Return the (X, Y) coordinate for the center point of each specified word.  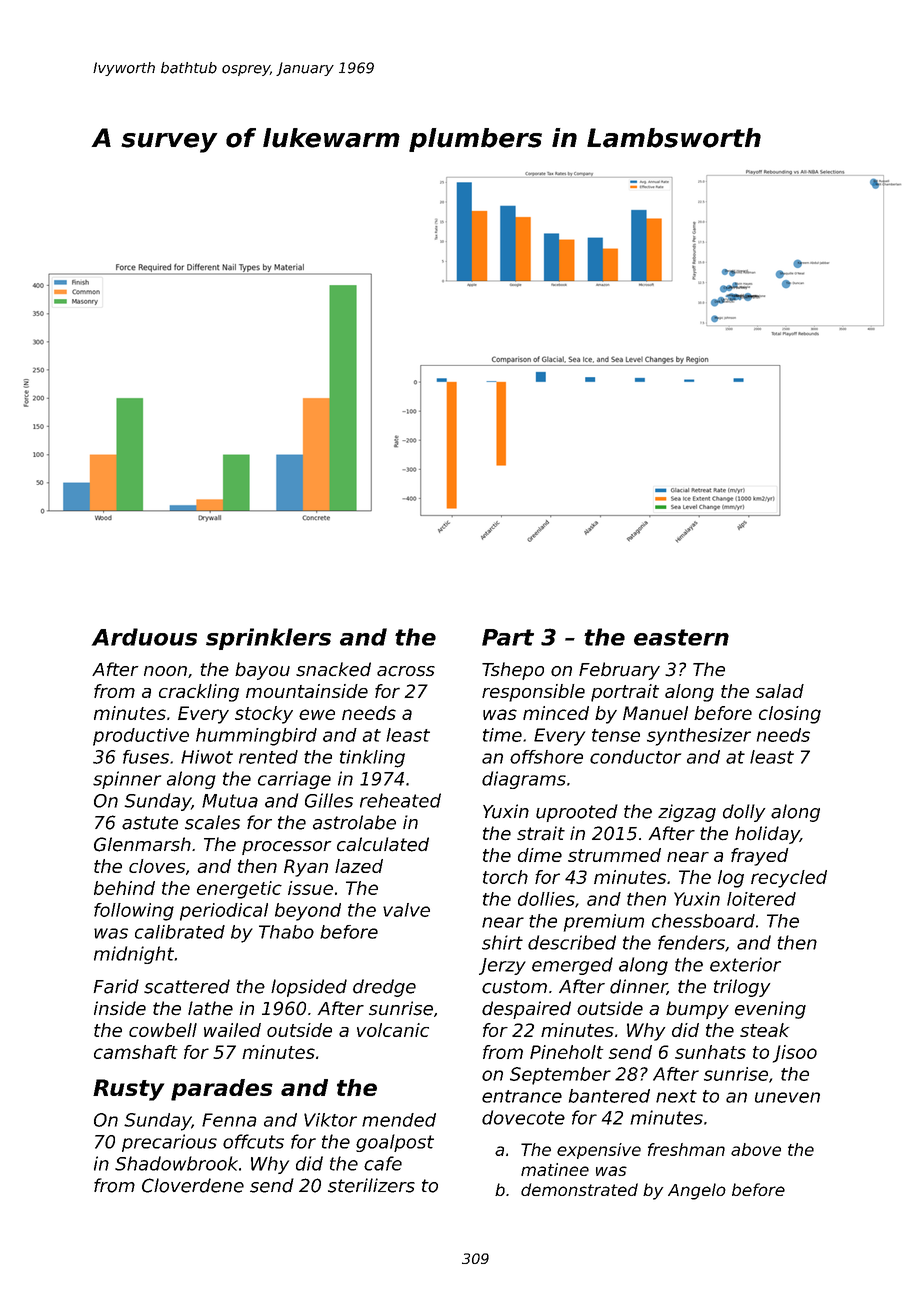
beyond (308, 912)
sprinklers (268, 639)
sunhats (710, 1052)
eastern (681, 637)
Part (508, 637)
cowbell (163, 1030)
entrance (522, 1096)
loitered (761, 899)
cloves (157, 866)
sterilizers (371, 1185)
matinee (555, 1169)
